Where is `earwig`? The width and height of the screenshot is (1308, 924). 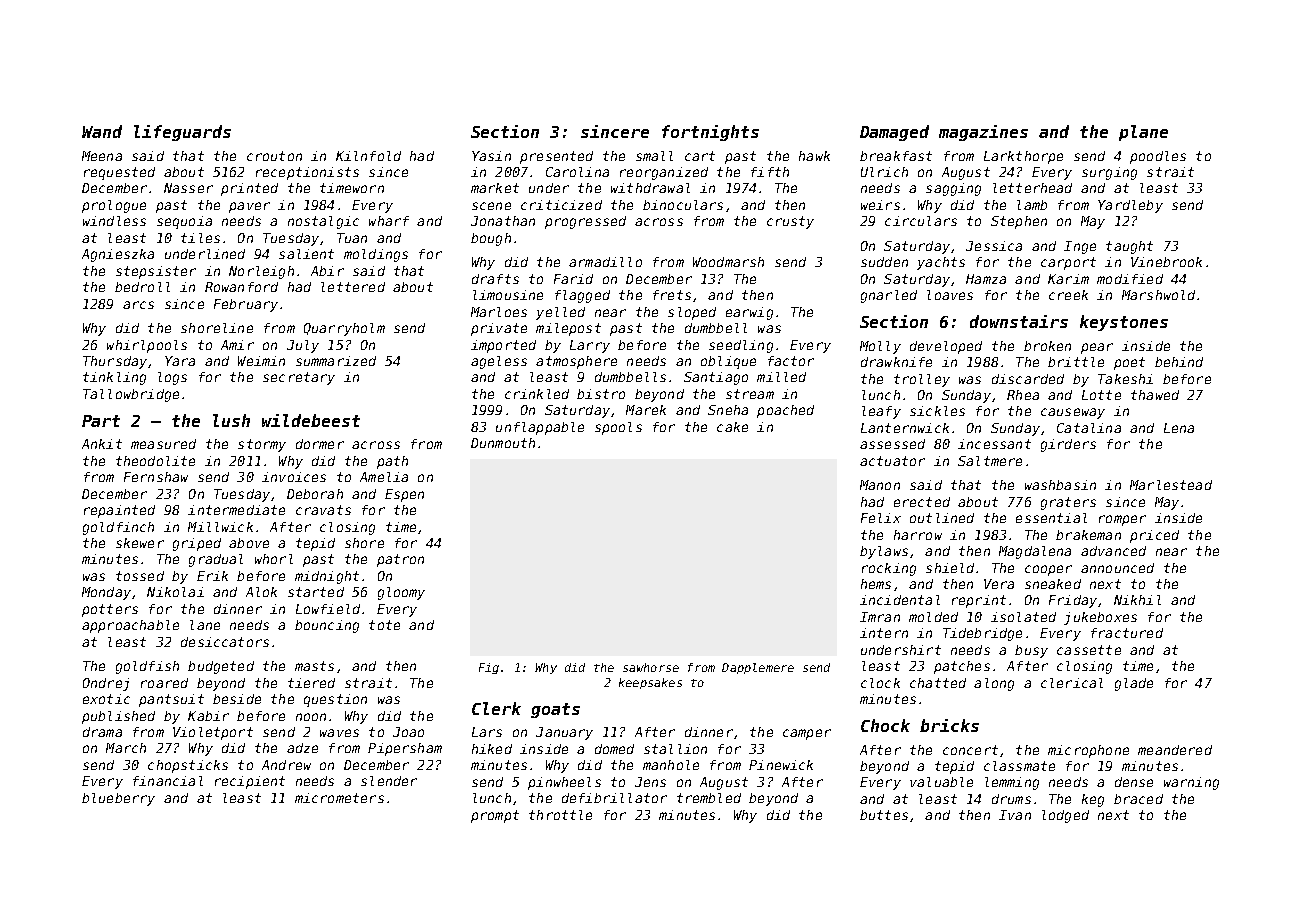 earwig is located at coordinates (749, 313).
